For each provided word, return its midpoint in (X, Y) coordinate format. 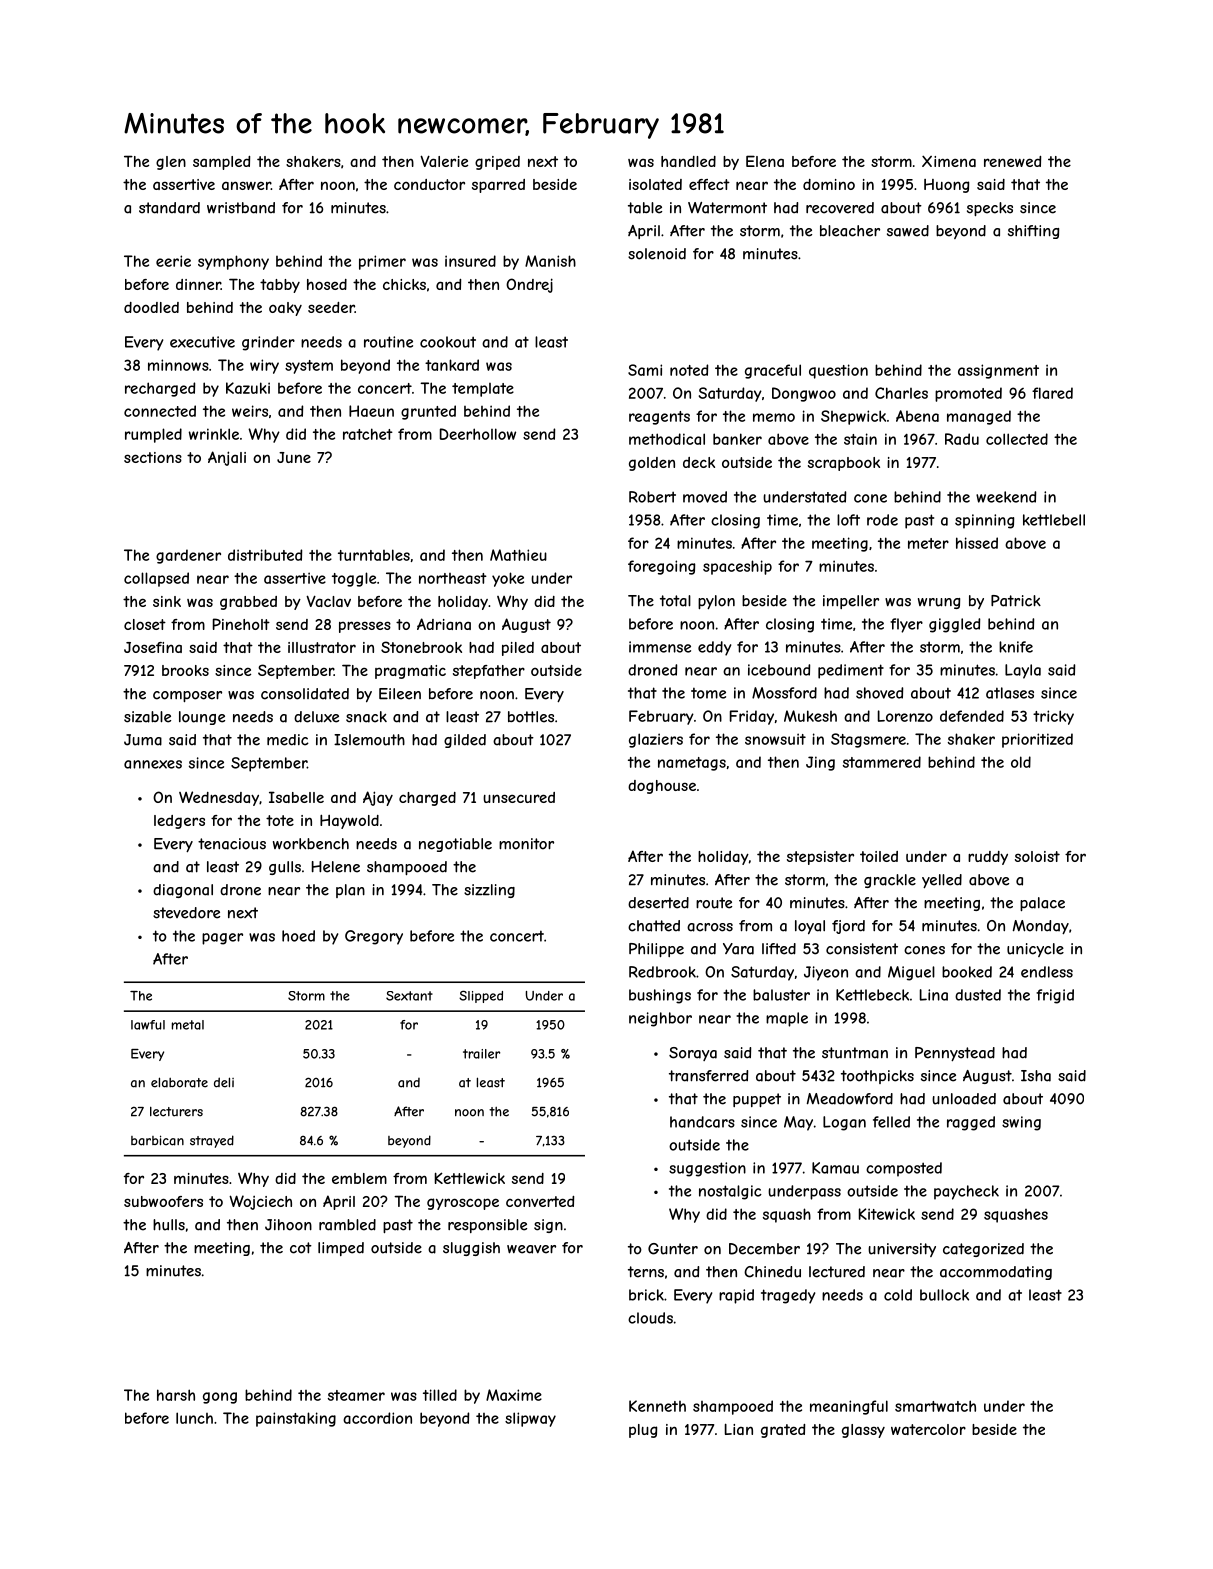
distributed (265, 555)
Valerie (444, 161)
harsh (176, 1395)
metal (188, 1025)
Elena (765, 161)
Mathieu (518, 555)
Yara (738, 949)
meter (928, 543)
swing (1021, 1123)
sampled (221, 163)
